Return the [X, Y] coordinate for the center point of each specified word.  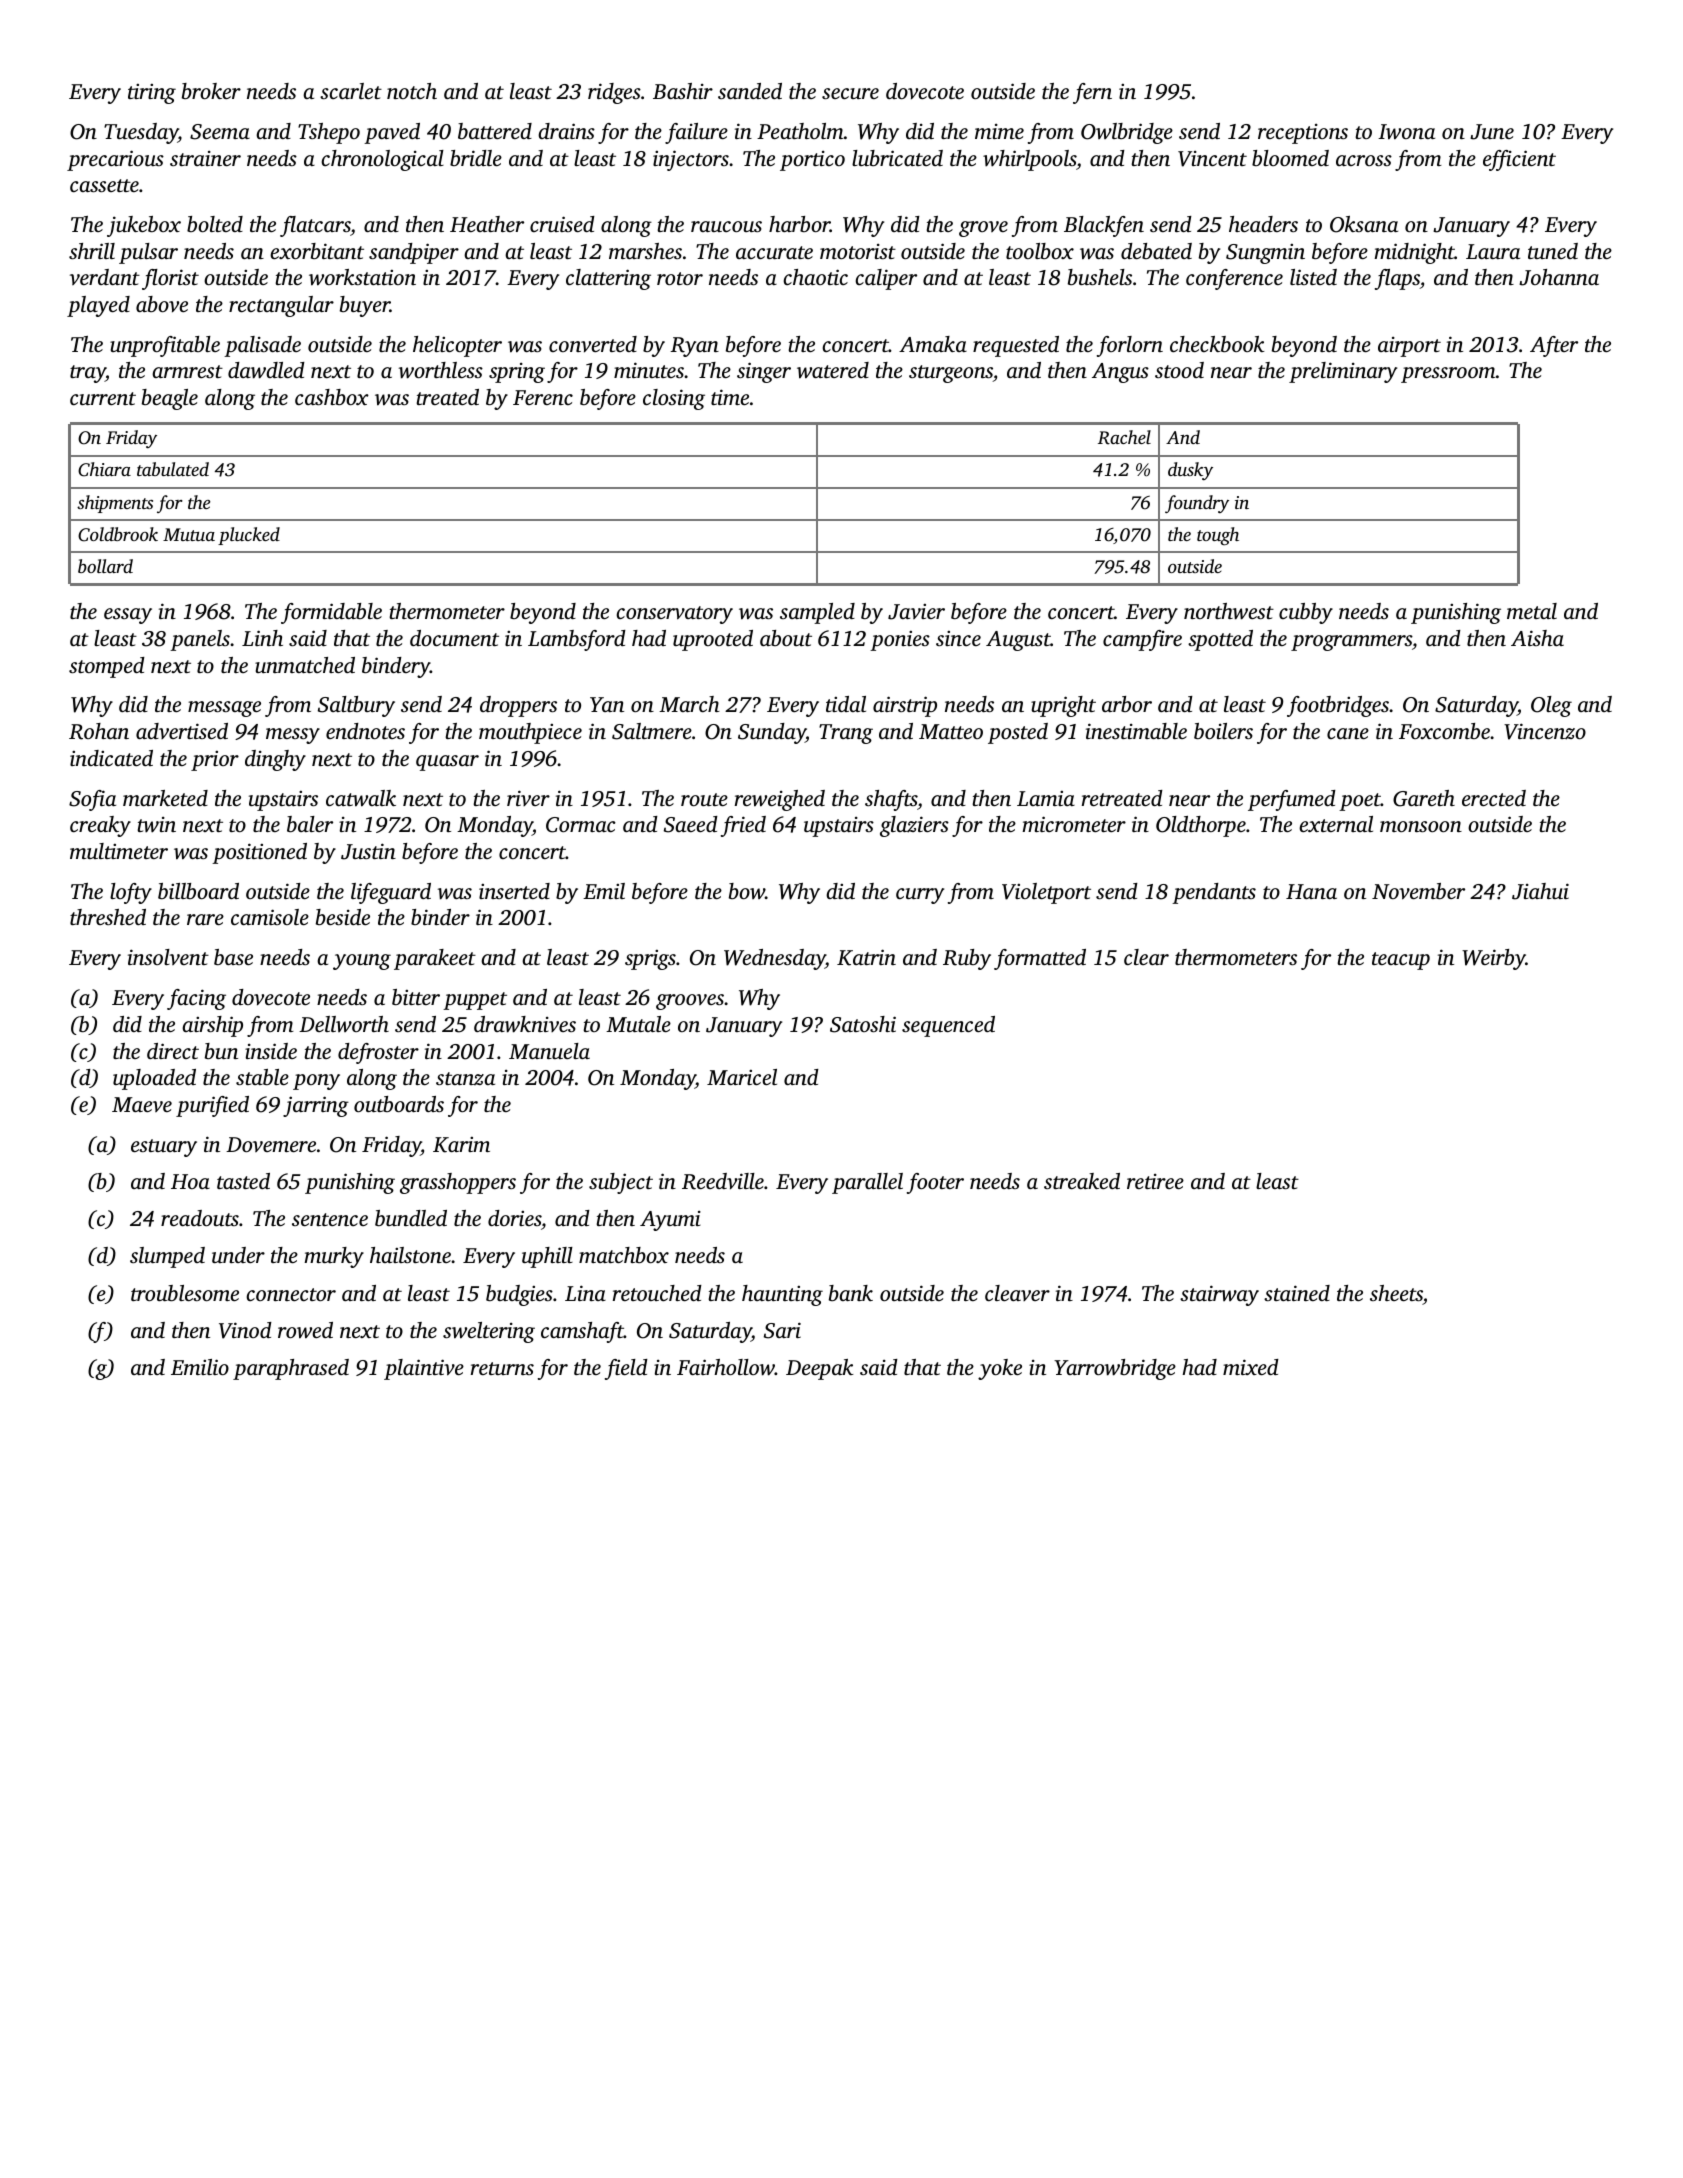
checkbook [1217, 344]
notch [412, 91]
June [1492, 132]
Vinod [245, 1330]
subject [621, 1183]
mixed [1251, 1367]
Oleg [1551, 706]
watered [833, 370]
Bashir [683, 91]
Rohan [99, 731]
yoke [1000, 1369]
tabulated [173, 469]
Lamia [1046, 798]
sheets [1396, 1293]
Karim [461, 1145]
